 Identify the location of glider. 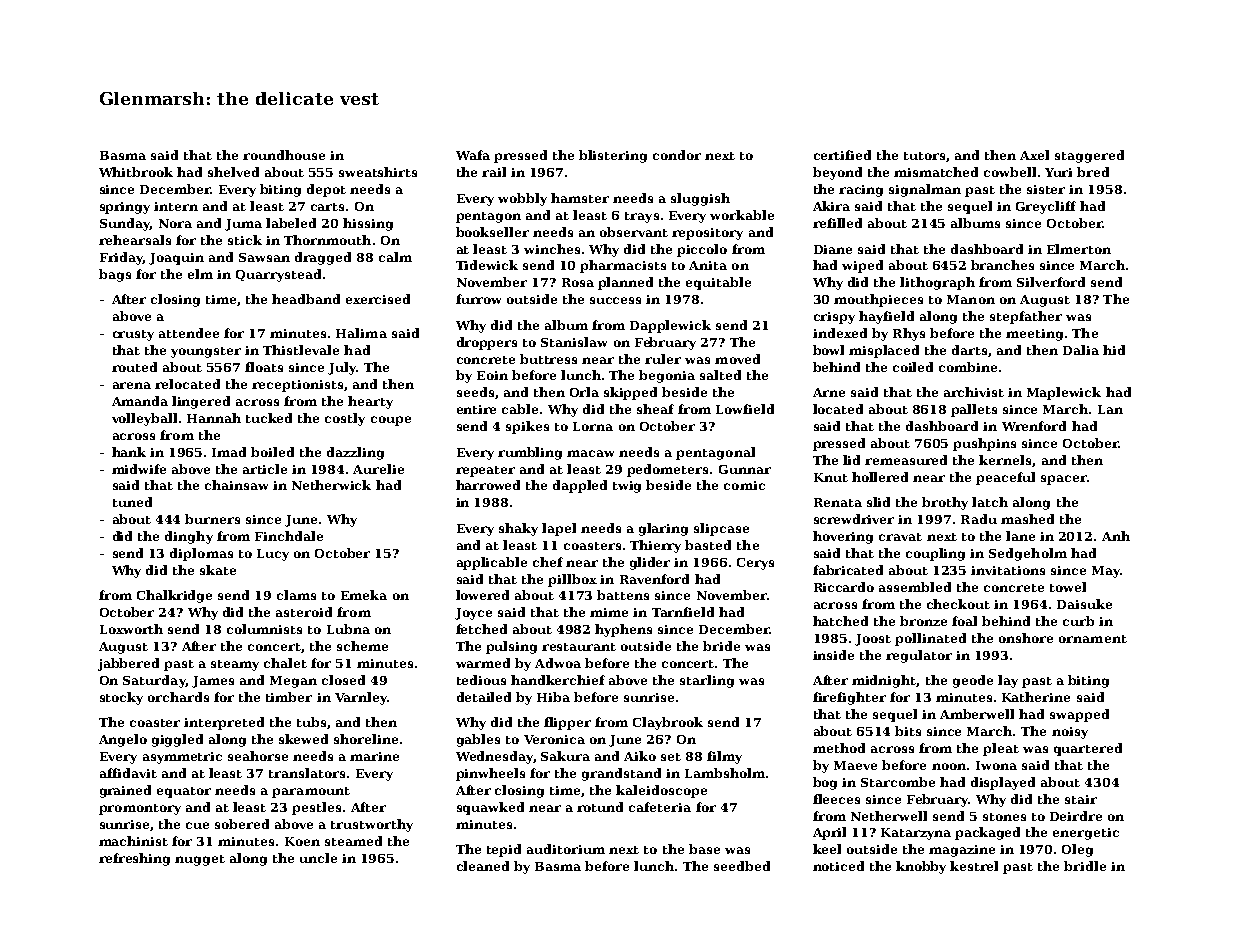
(650, 563).
